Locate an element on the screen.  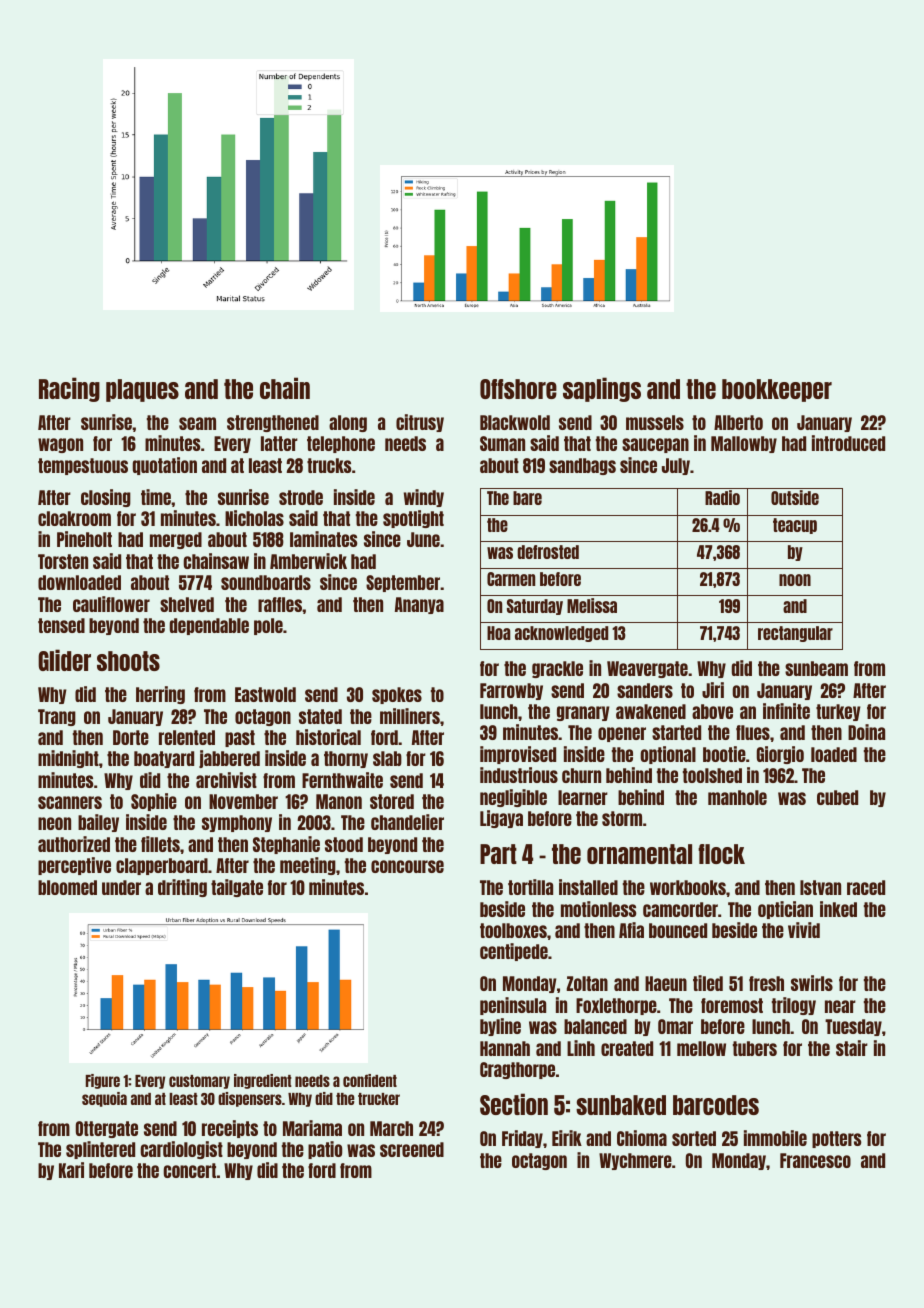
cloakroom is located at coordinates (74, 518).
